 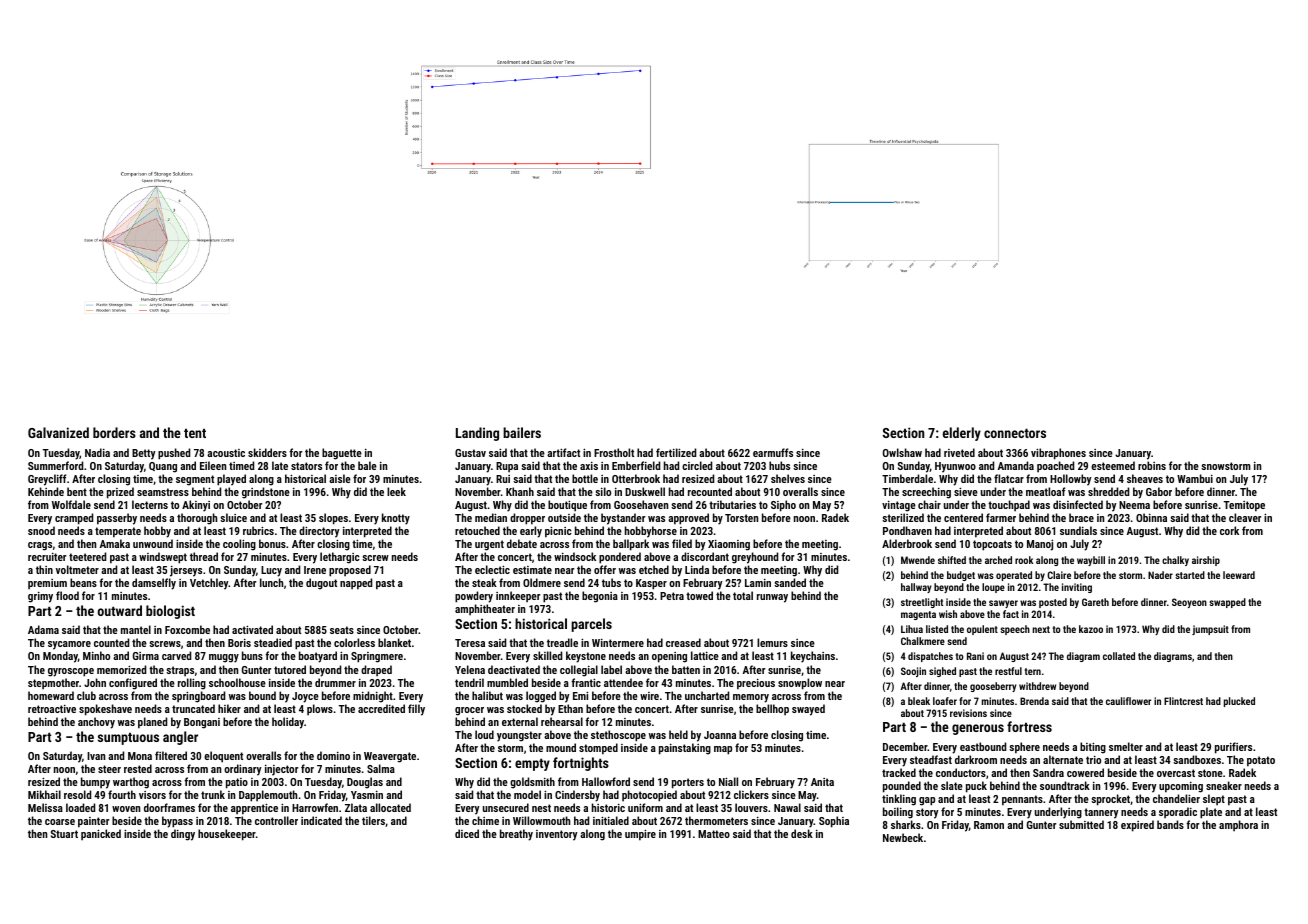 I want to click on connectors, so click(x=1015, y=433).
